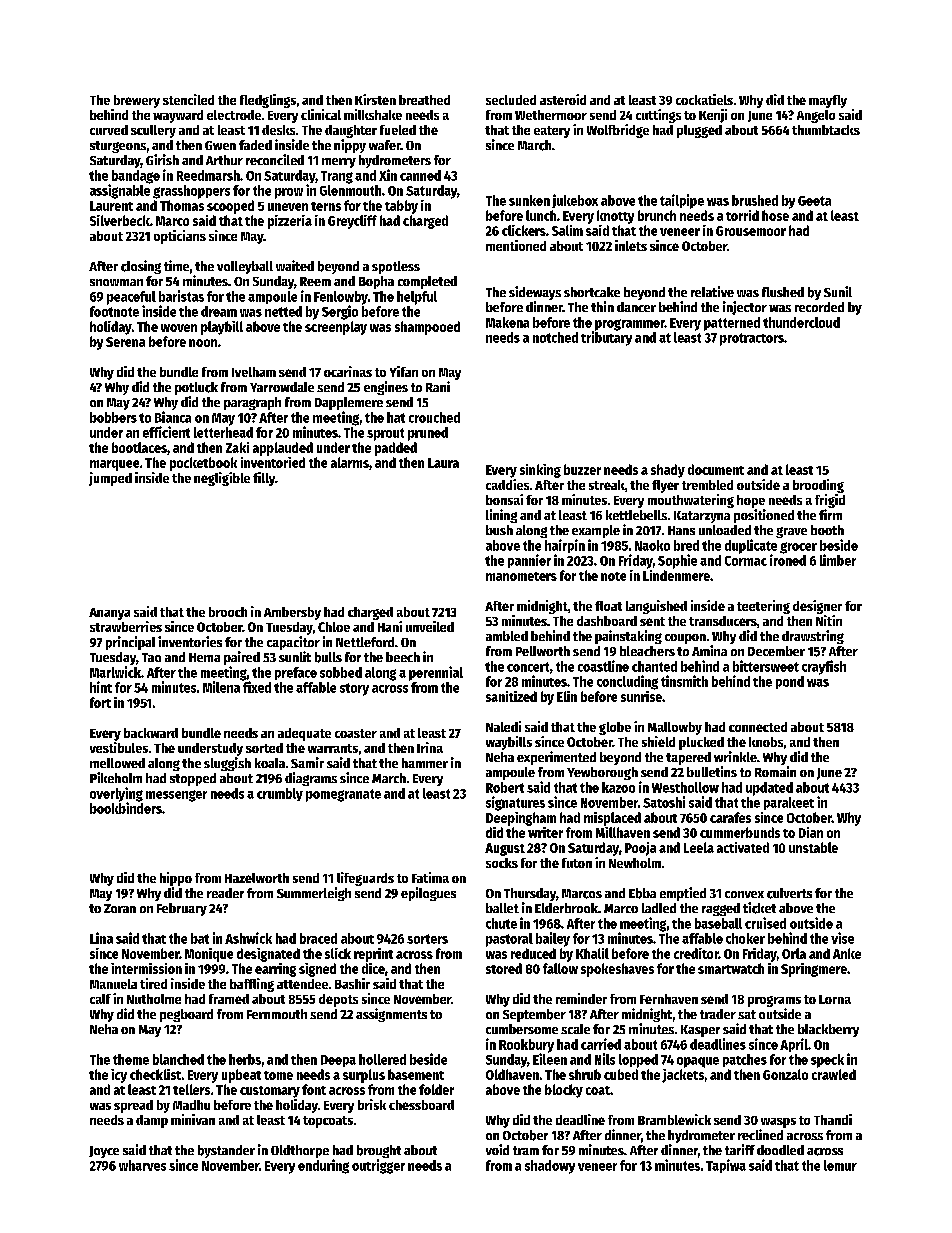 The image size is (952, 1233). What do you see at coordinates (751, 546) in the image?
I see `duplicate` at bounding box center [751, 546].
